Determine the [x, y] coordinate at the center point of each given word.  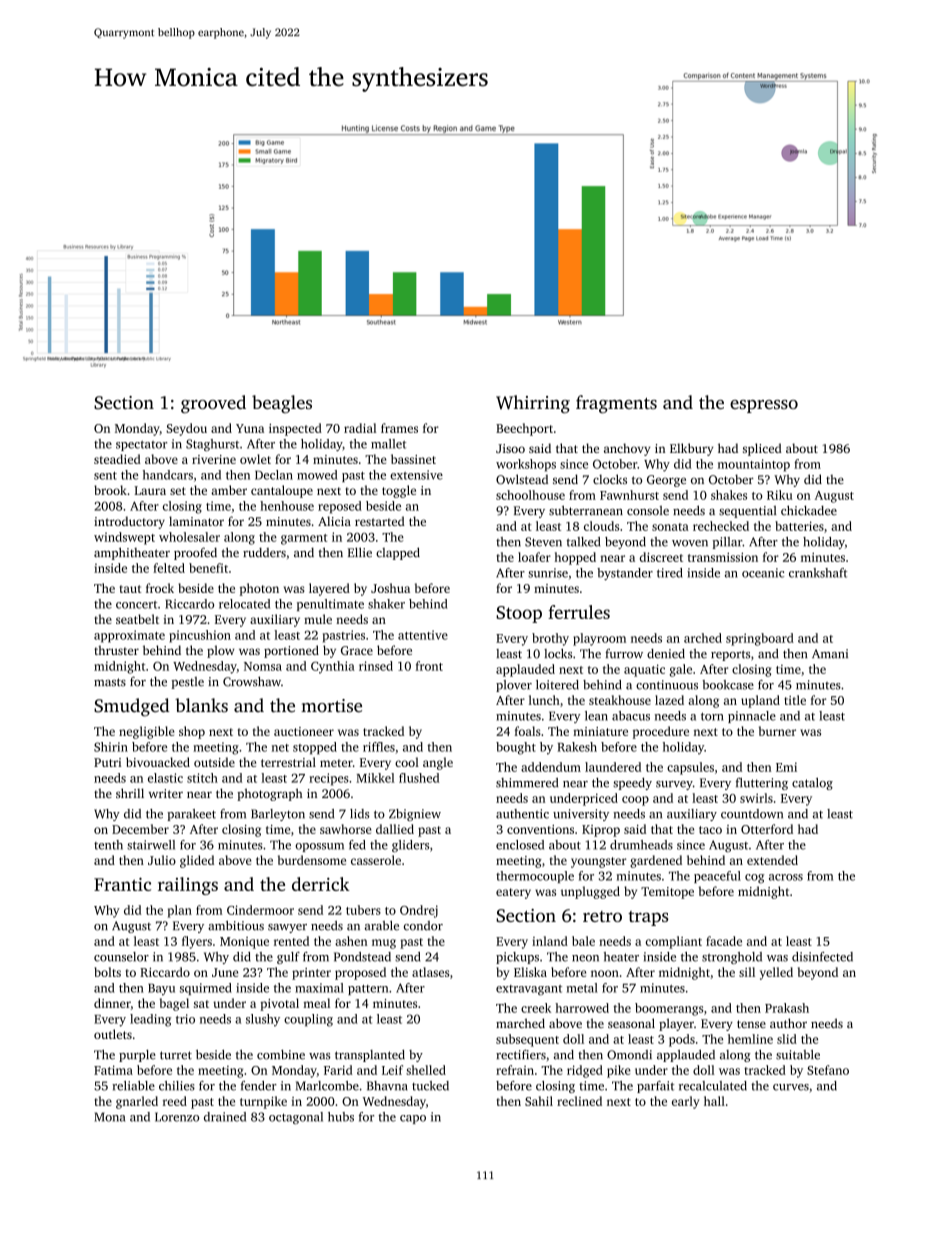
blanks [201, 705]
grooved [213, 404]
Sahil [539, 1101]
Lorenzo [177, 1117]
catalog [812, 784]
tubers [363, 910]
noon [605, 973]
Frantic [122, 884]
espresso [764, 406]
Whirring [533, 404]
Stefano [828, 1070]
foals [528, 731]
